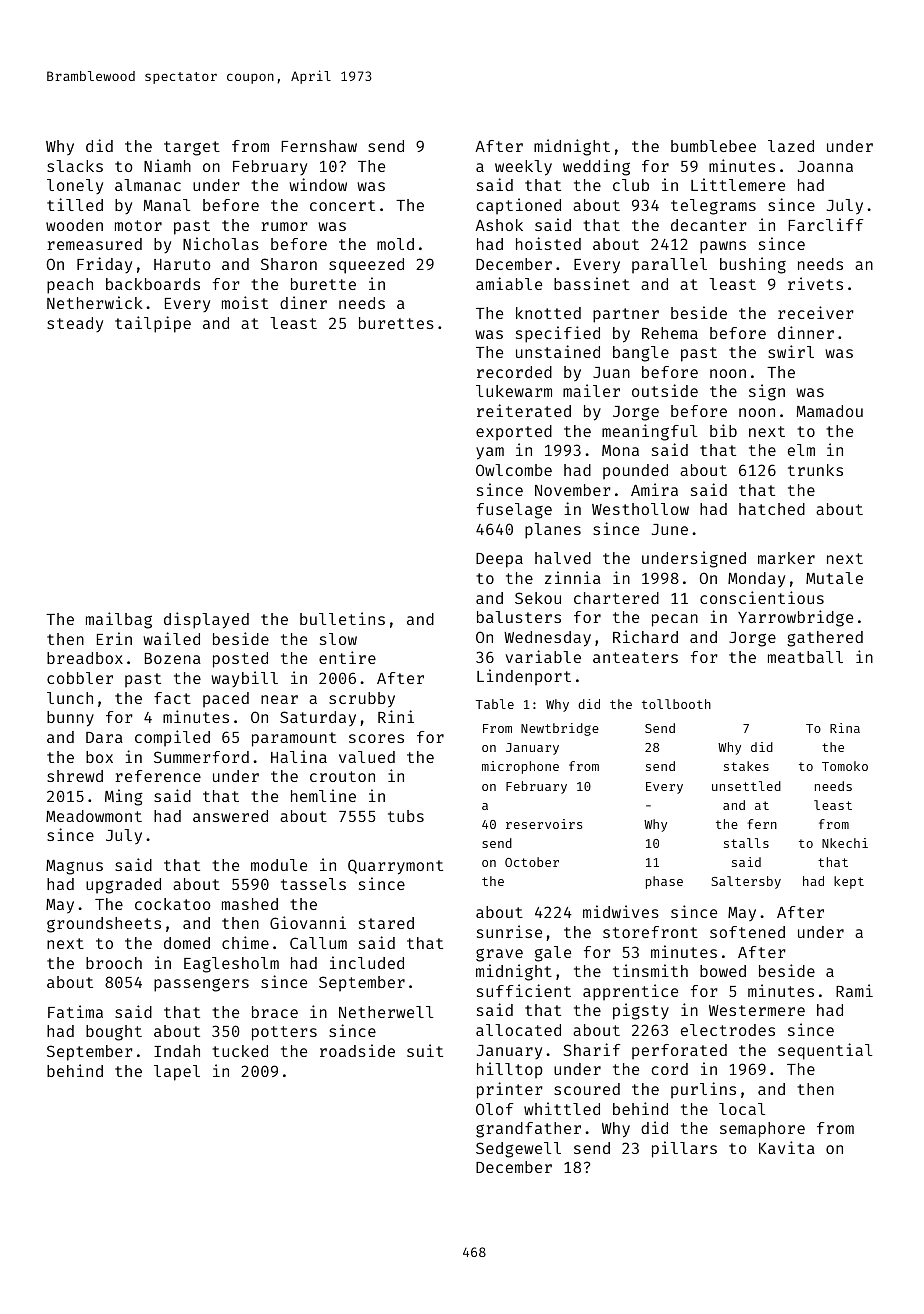  Describe the element at coordinates (395, 867) in the page. I see `Quarrymont` at that location.
